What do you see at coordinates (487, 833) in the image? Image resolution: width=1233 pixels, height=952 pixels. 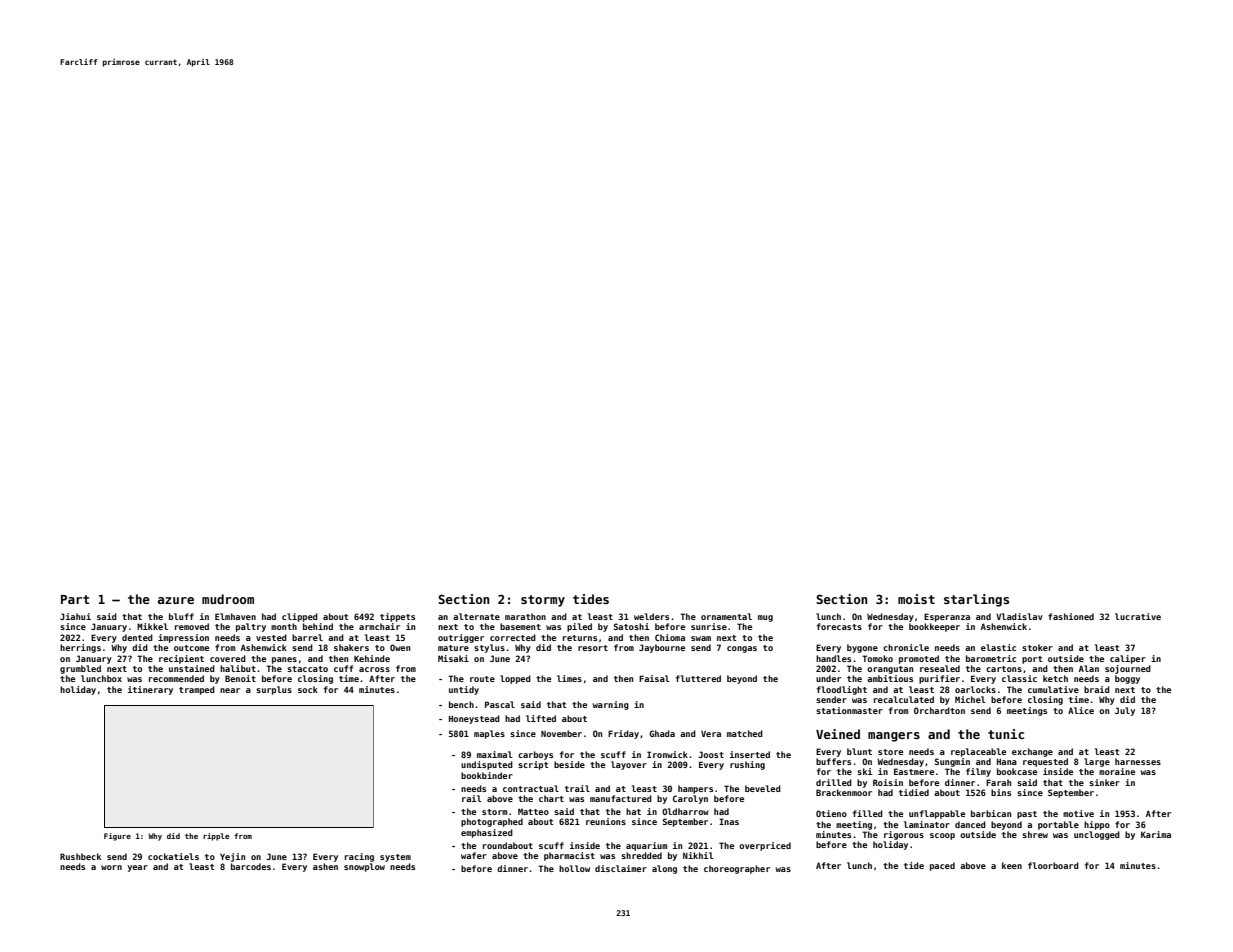 I see `emphasized` at bounding box center [487, 833].
